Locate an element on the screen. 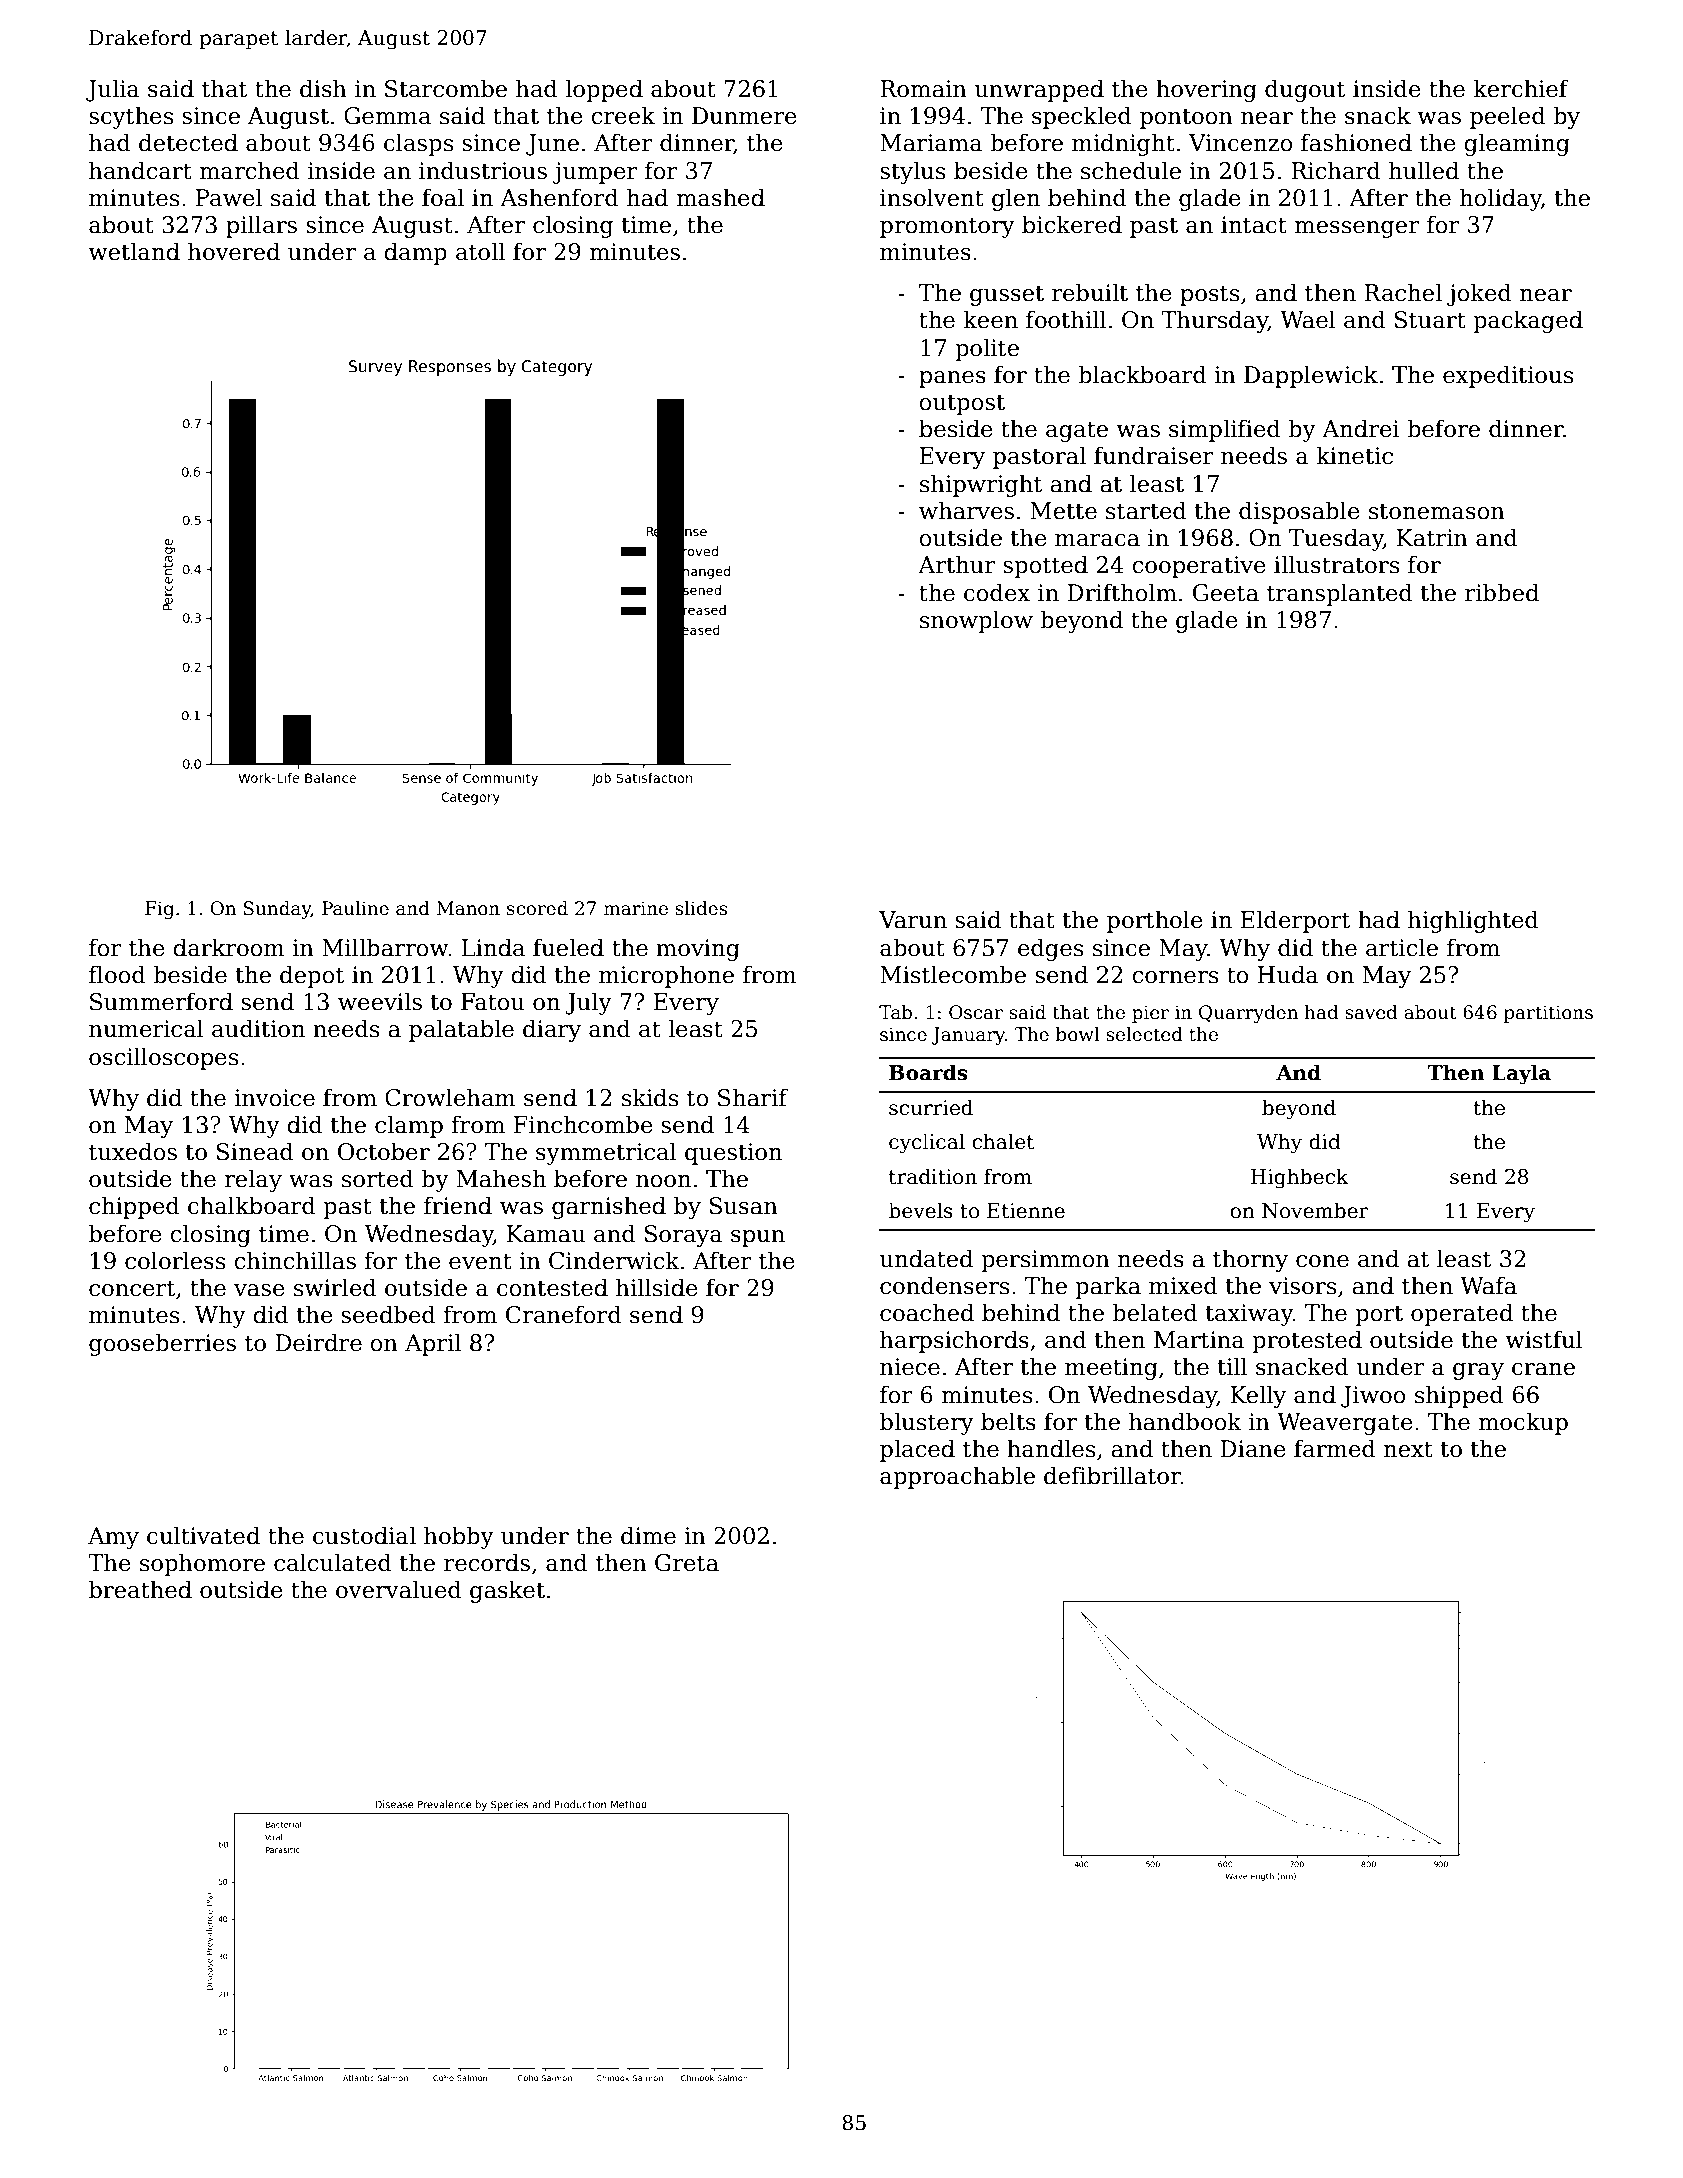  midnight is located at coordinates (1123, 144).
